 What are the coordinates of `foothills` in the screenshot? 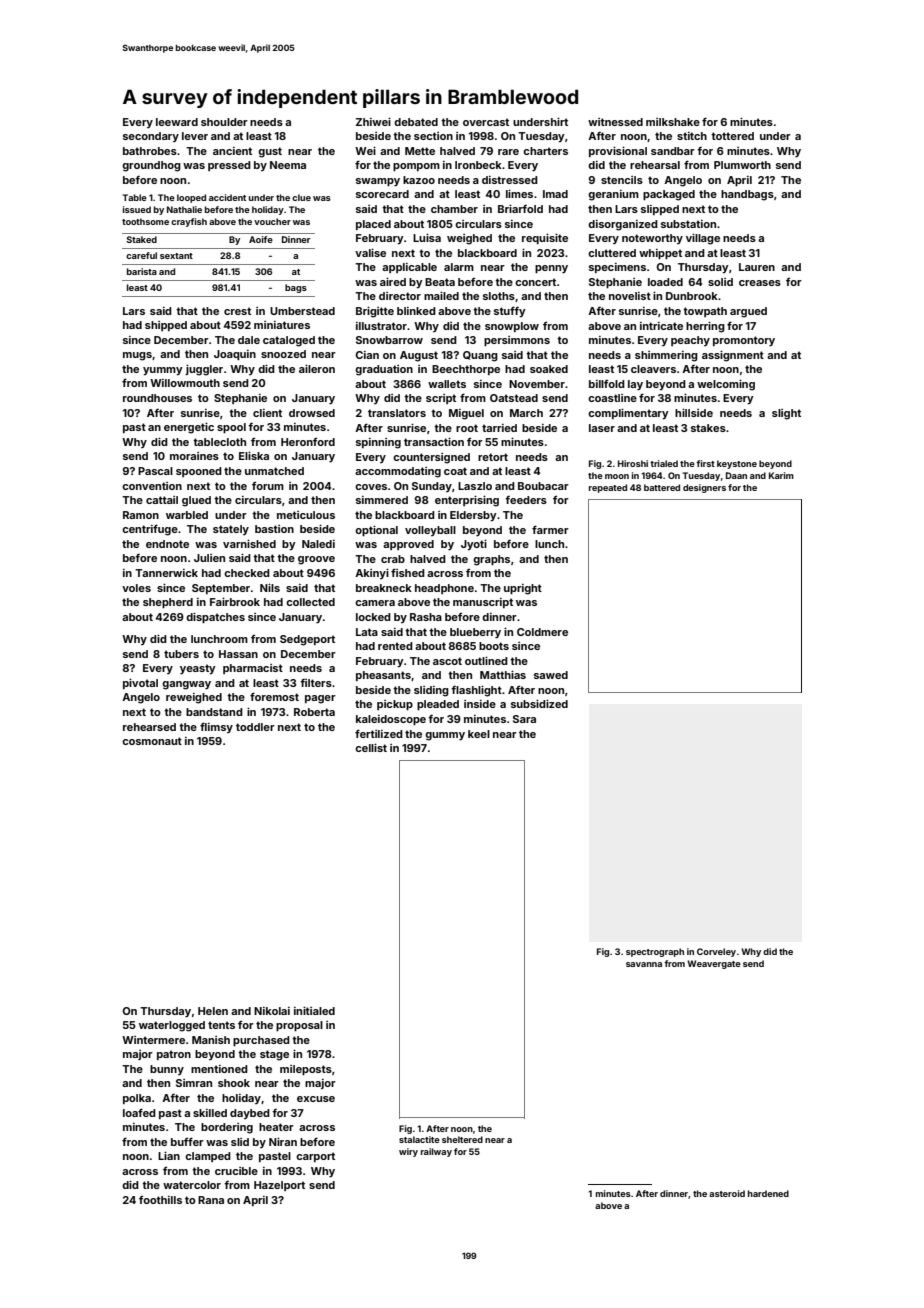 It's located at (160, 1200).
